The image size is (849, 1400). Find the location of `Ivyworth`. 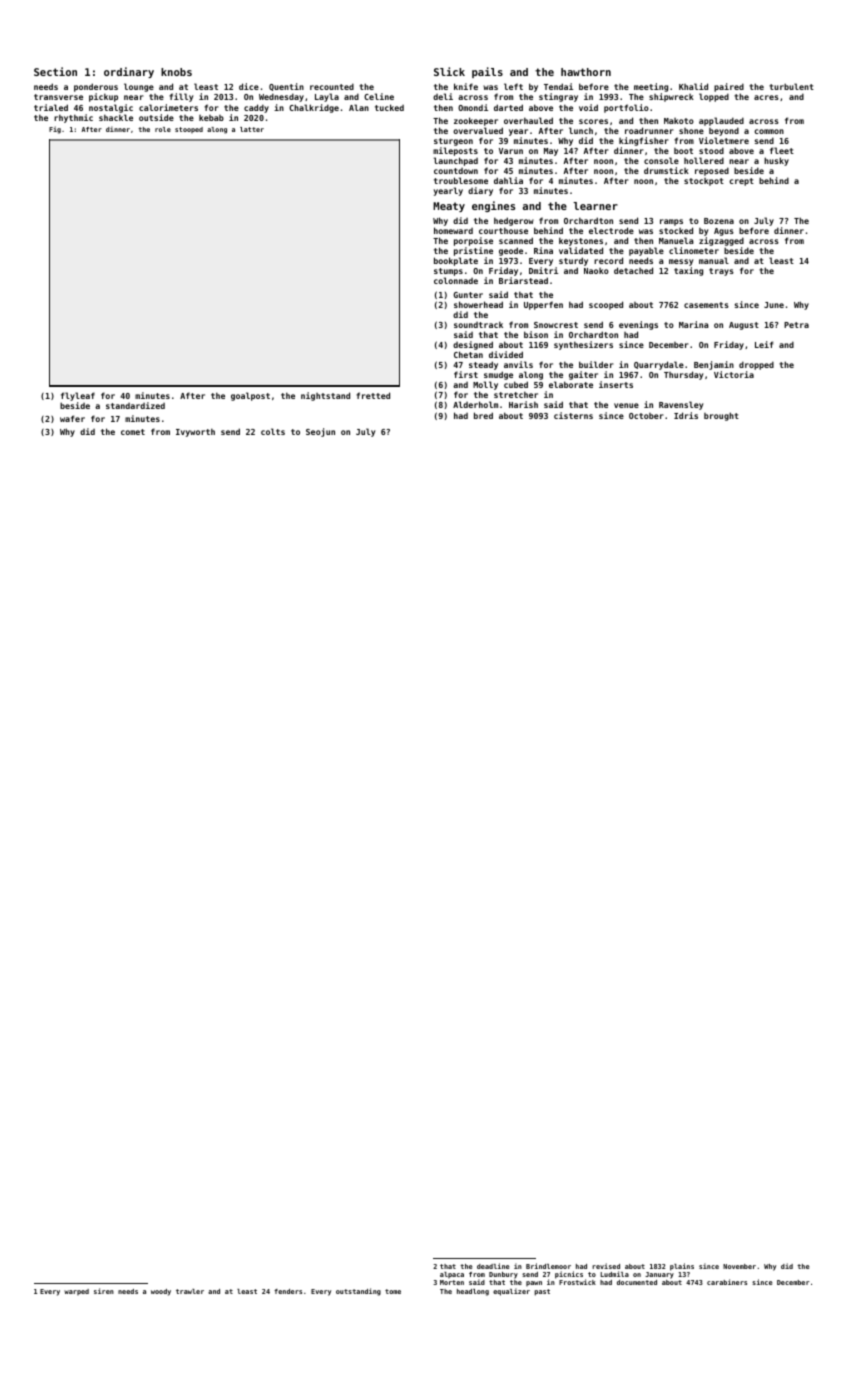

Ivyworth is located at coordinates (195, 432).
